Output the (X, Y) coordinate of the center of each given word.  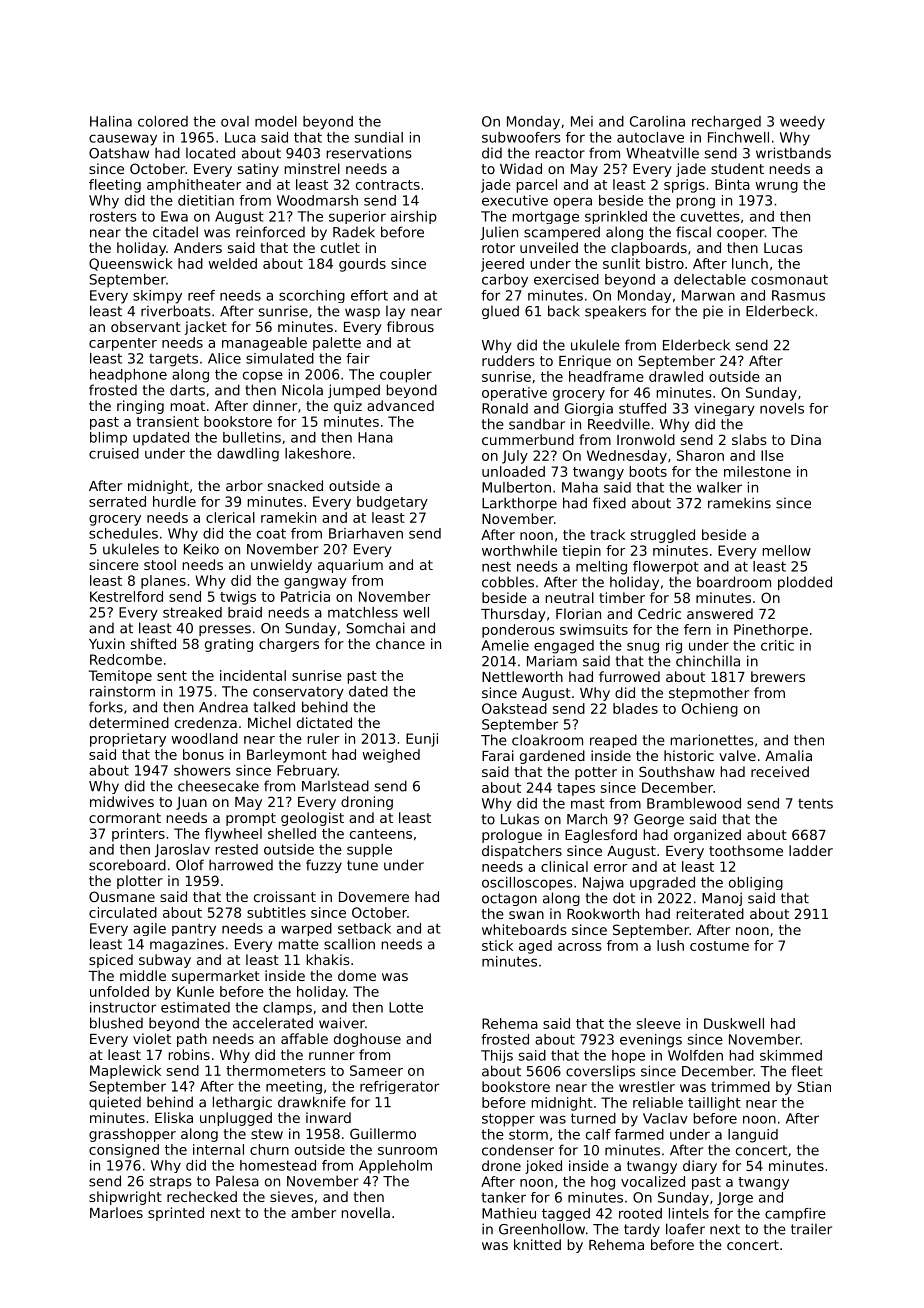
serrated (117, 501)
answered (720, 613)
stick (497, 945)
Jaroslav (182, 851)
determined (129, 722)
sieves (291, 1196)
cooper (741, 234)
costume (719, 946)
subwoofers (521, 137)
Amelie (505, 645)
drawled (676, 376)
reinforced (270, 232)
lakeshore (318, 453)
